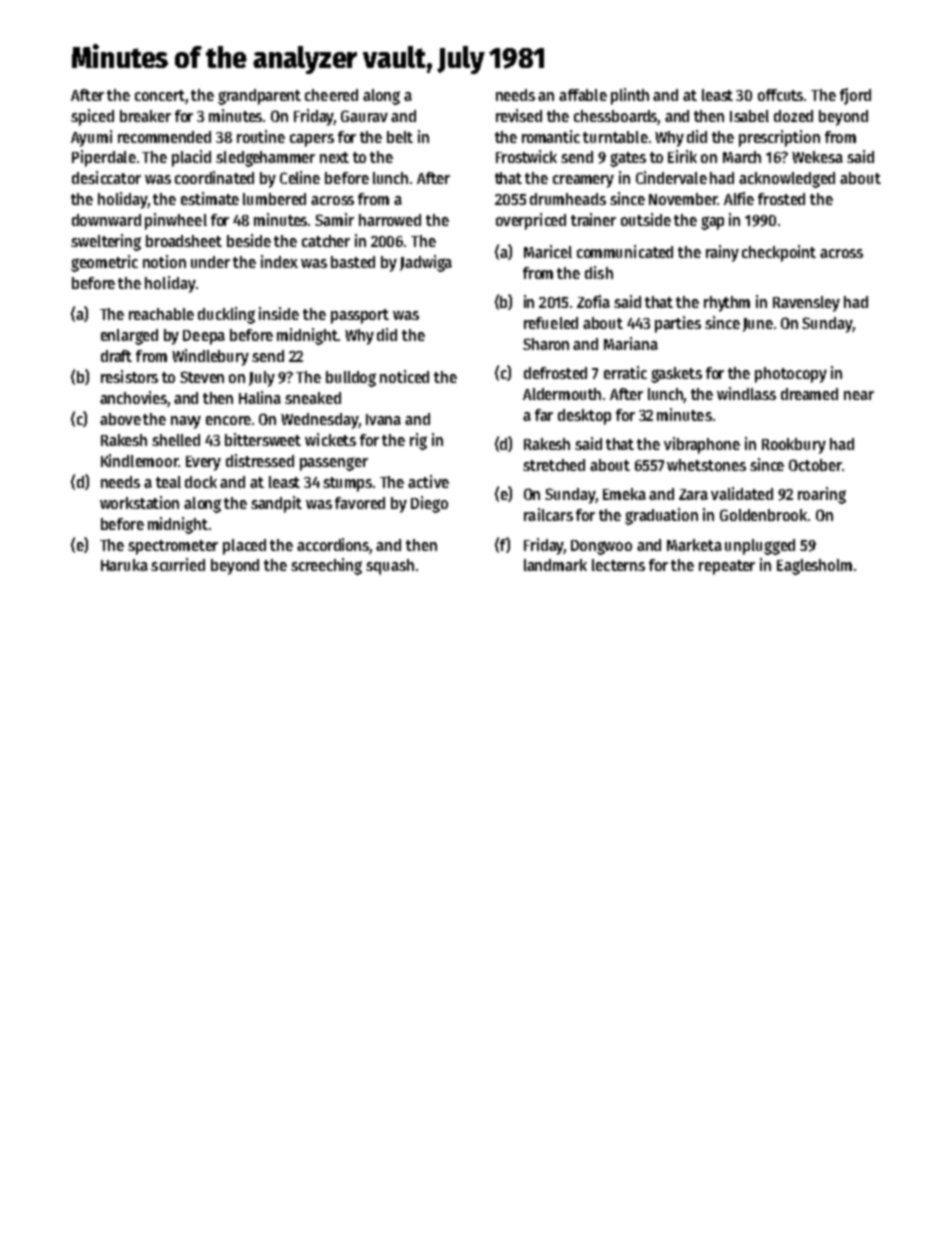 Image resolution: width=952 pixels, height=1233 pixels. What do you see at coordinates (178, 564) in the screenshot?
I see `scurried` at bounding box center [178, 564].
